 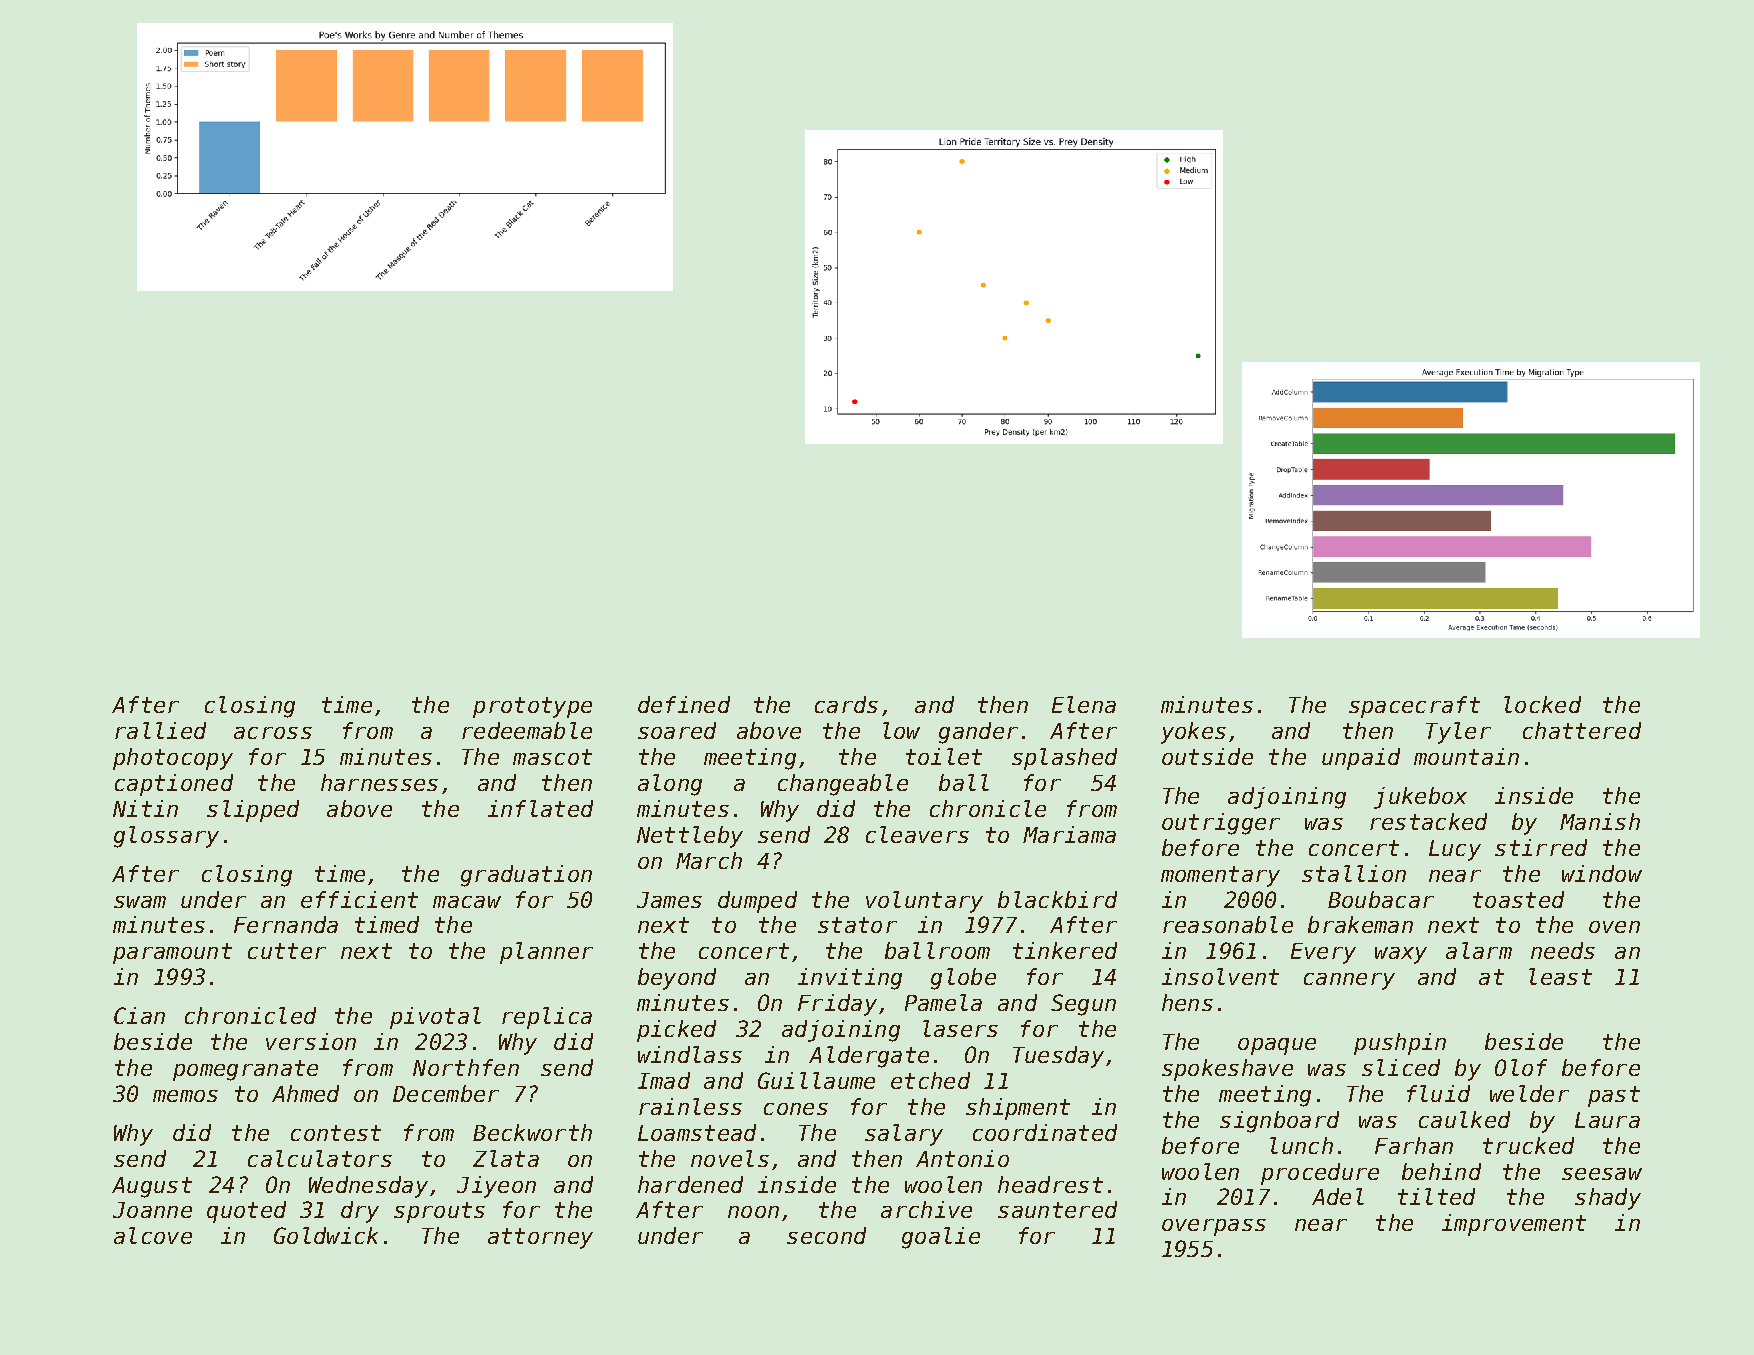 What do you see at coordinates (757, 902) in the screenshot?
I see `dumped` at bounding box center [757, 902].
